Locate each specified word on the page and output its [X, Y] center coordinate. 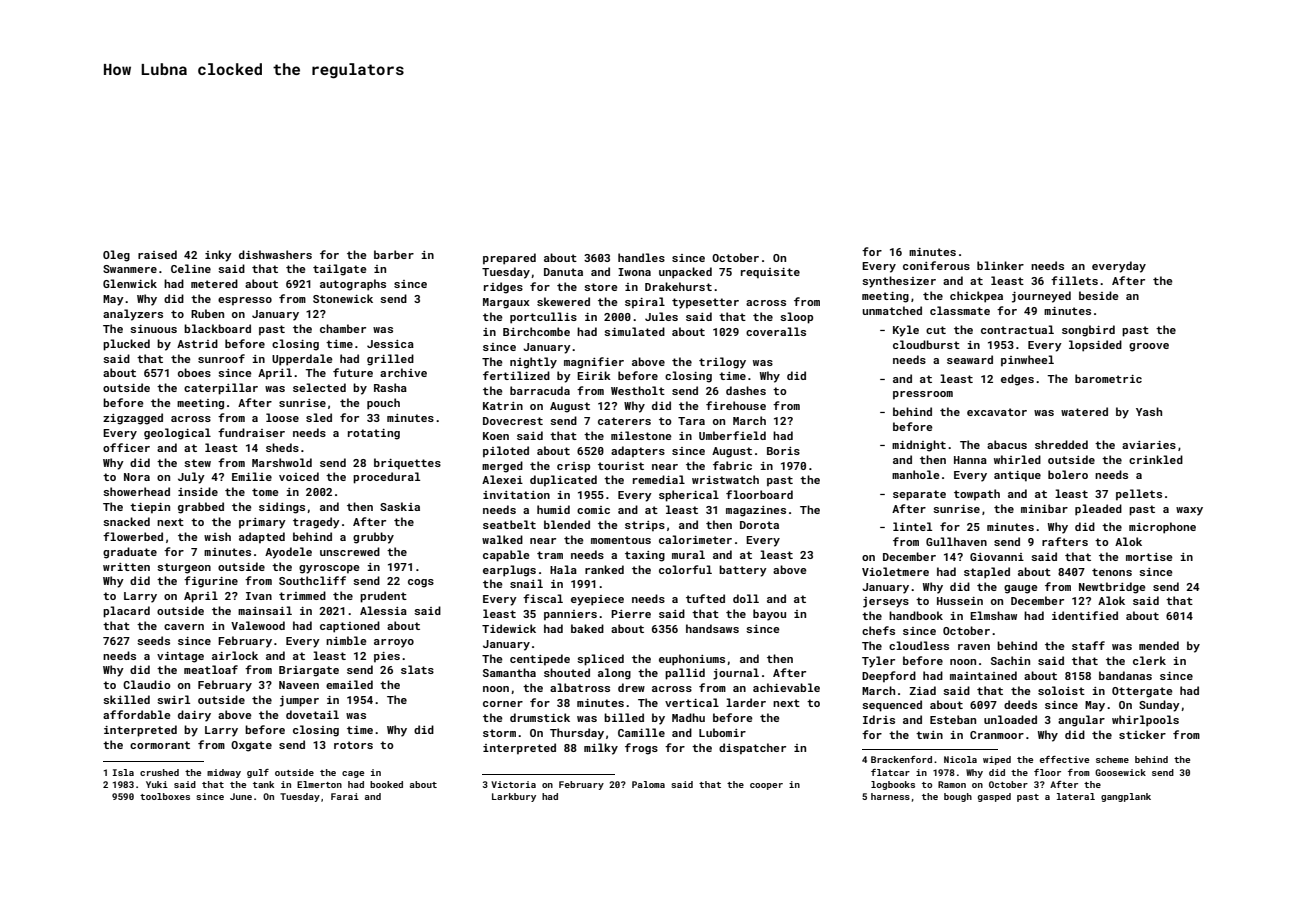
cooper [766, 786]
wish [217, 536]
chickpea [976, 297]
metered [214, 283]
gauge [1021, 589]
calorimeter [695, 539]
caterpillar [221, 389]
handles [641, 257]
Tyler [878, 662]
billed [624, 717]
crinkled [1156, 459]
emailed [349, 684]
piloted [506, 452]
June [241, 796]
